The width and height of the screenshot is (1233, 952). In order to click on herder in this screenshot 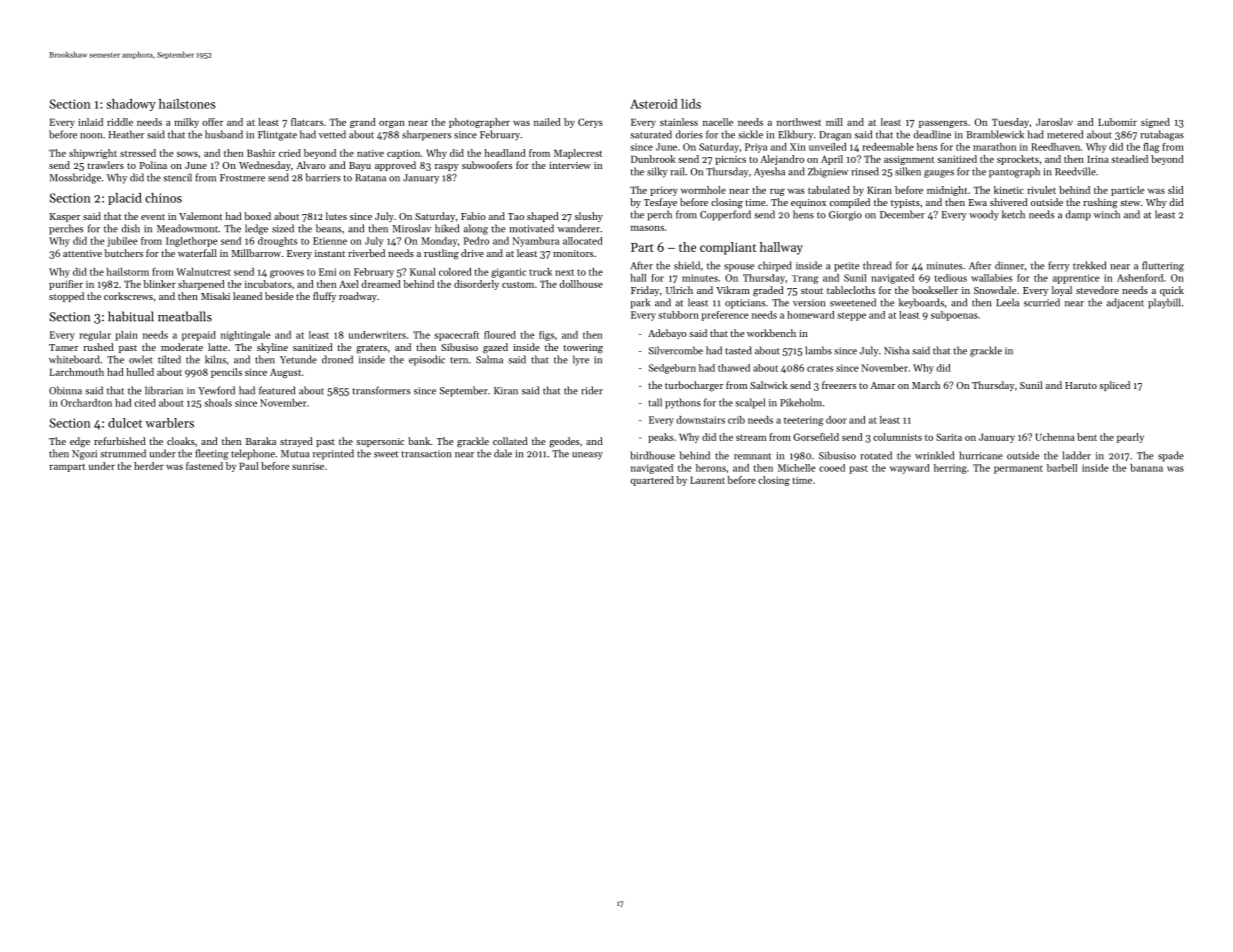, I will do `click(149, 466)`.
